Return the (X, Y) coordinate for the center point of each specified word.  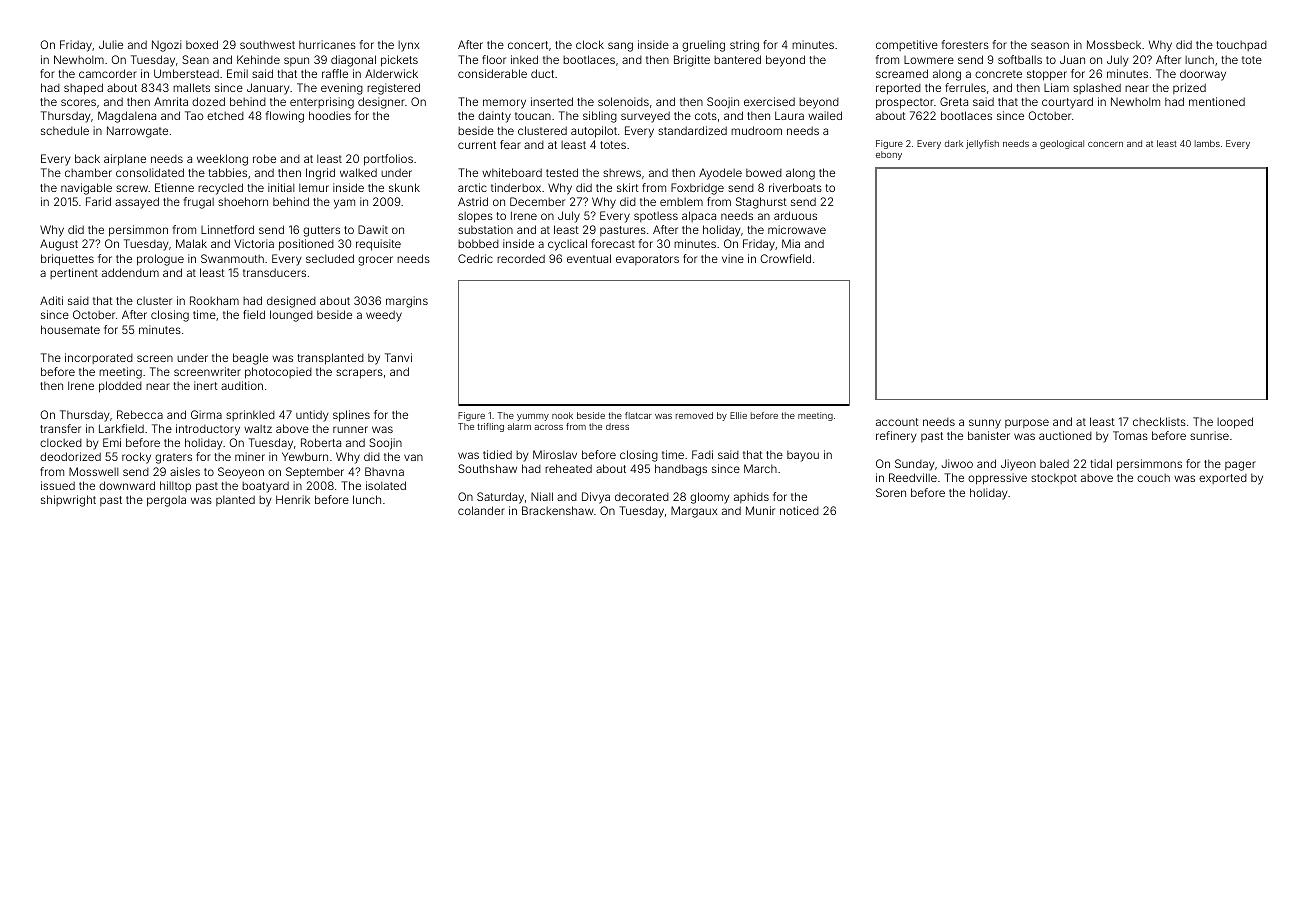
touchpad (1242, 46)
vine (733, 258)
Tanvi (398, 357)
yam (344, 204)
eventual (589, 258)
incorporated (99, 358)
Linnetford (227, 229)
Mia (791, 243)
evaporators (647, 260)
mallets (191, 87)
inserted (552, 101)
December (537, 201)
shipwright (68, 501)
